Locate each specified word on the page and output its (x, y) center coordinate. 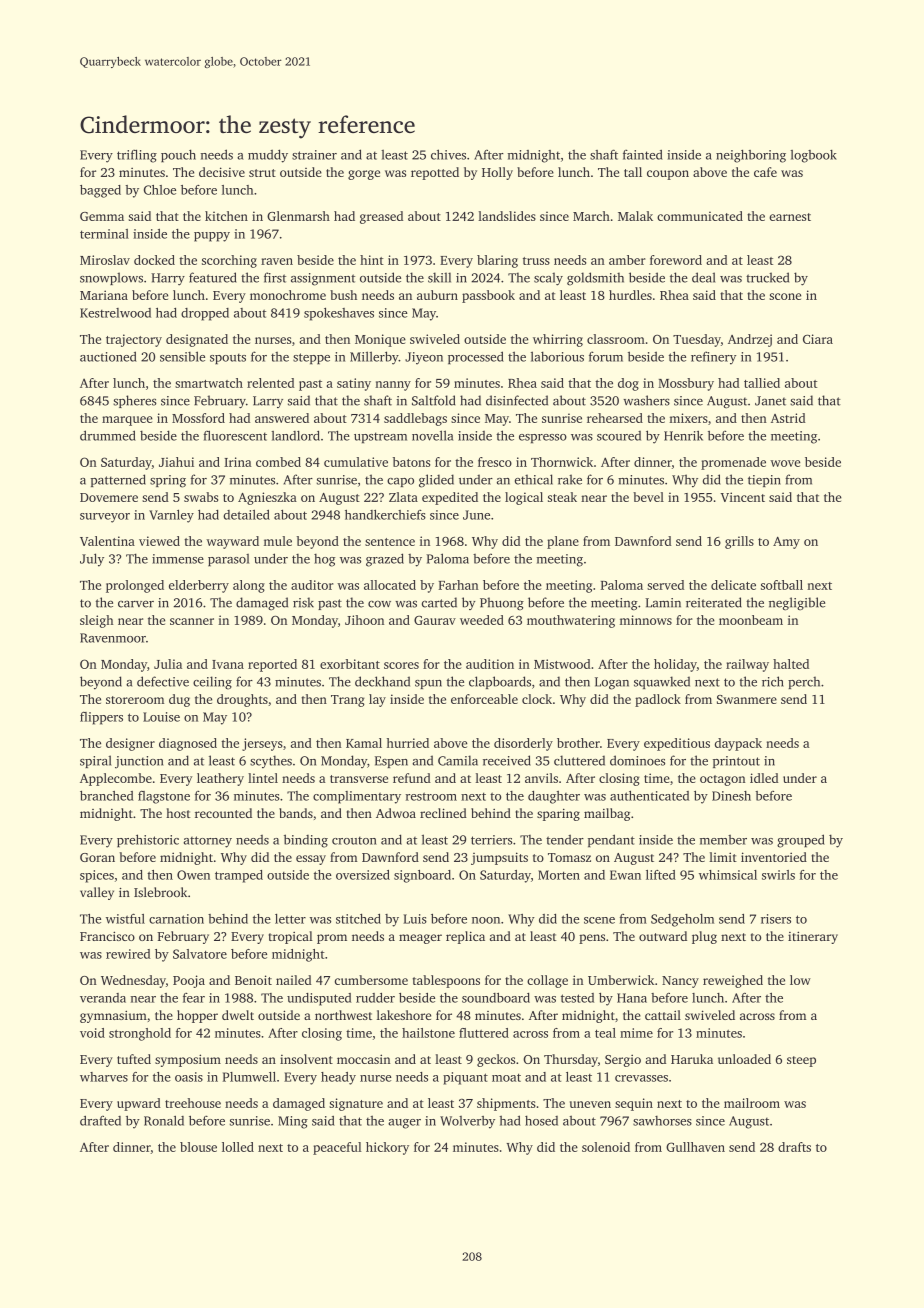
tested (577, 998)
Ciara (818, 339)
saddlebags (415, 419)
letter (290, 919)
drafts (794, 1147)
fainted (643, 155)
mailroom (752, 1103)
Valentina (107, 541)
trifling (137, 156)
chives (448, 154)
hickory (387, 1148)
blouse (198, 1147)
